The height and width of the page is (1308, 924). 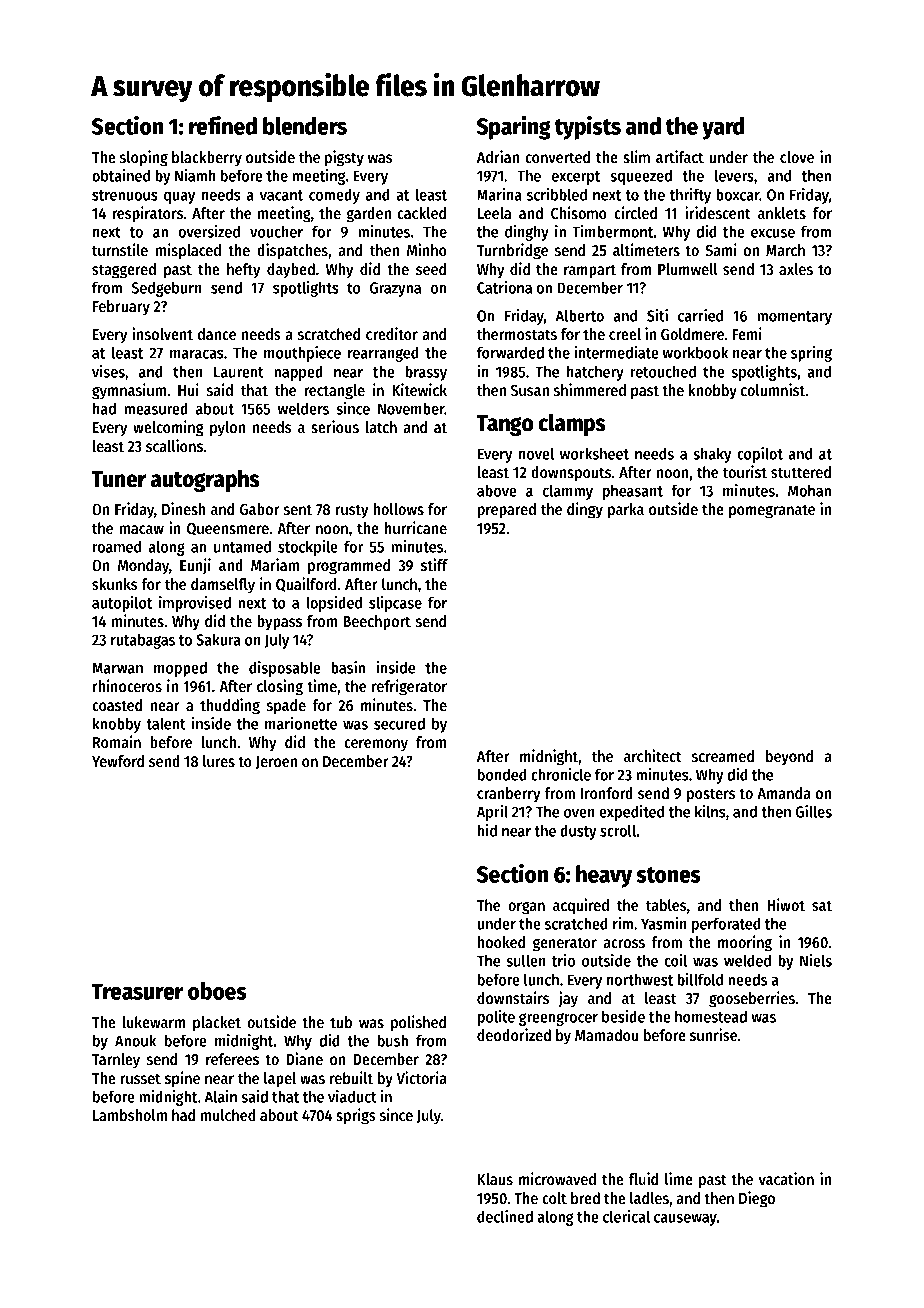 I want to click on hid, so click(x=487, y=830).
